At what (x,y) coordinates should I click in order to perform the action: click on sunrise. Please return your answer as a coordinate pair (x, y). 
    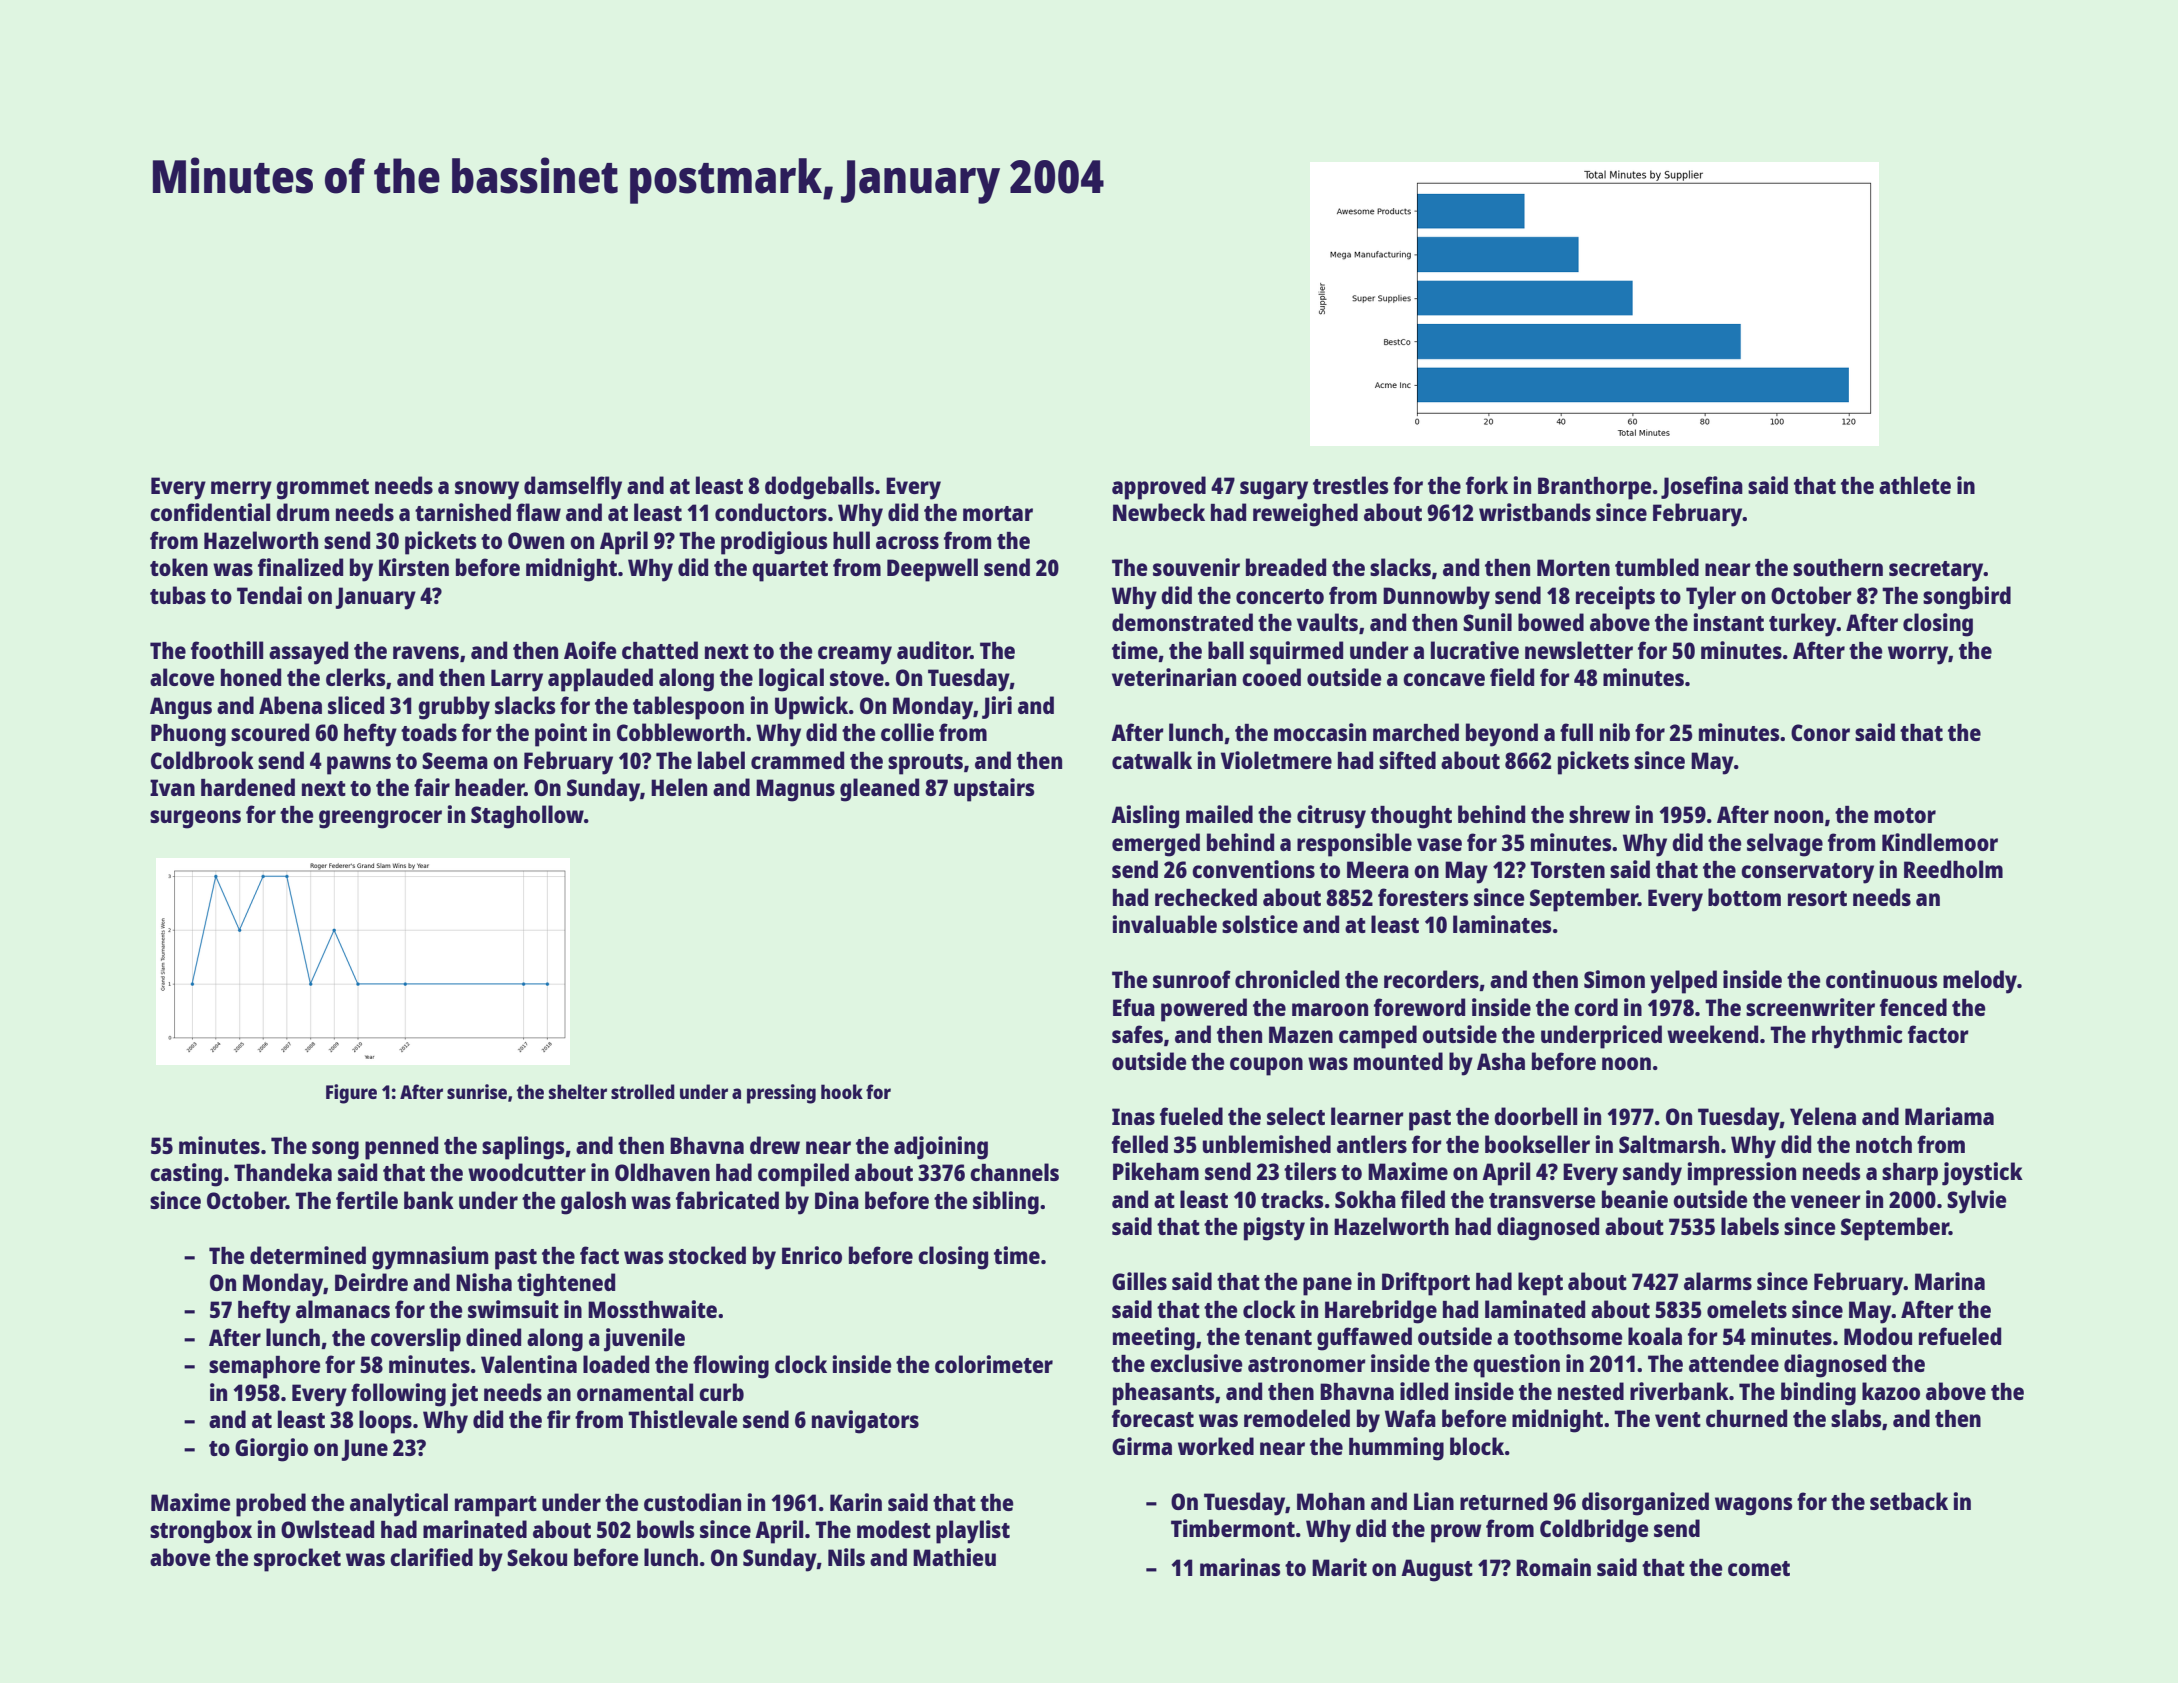
    Looking at the image, I should click on (477, 1091).
